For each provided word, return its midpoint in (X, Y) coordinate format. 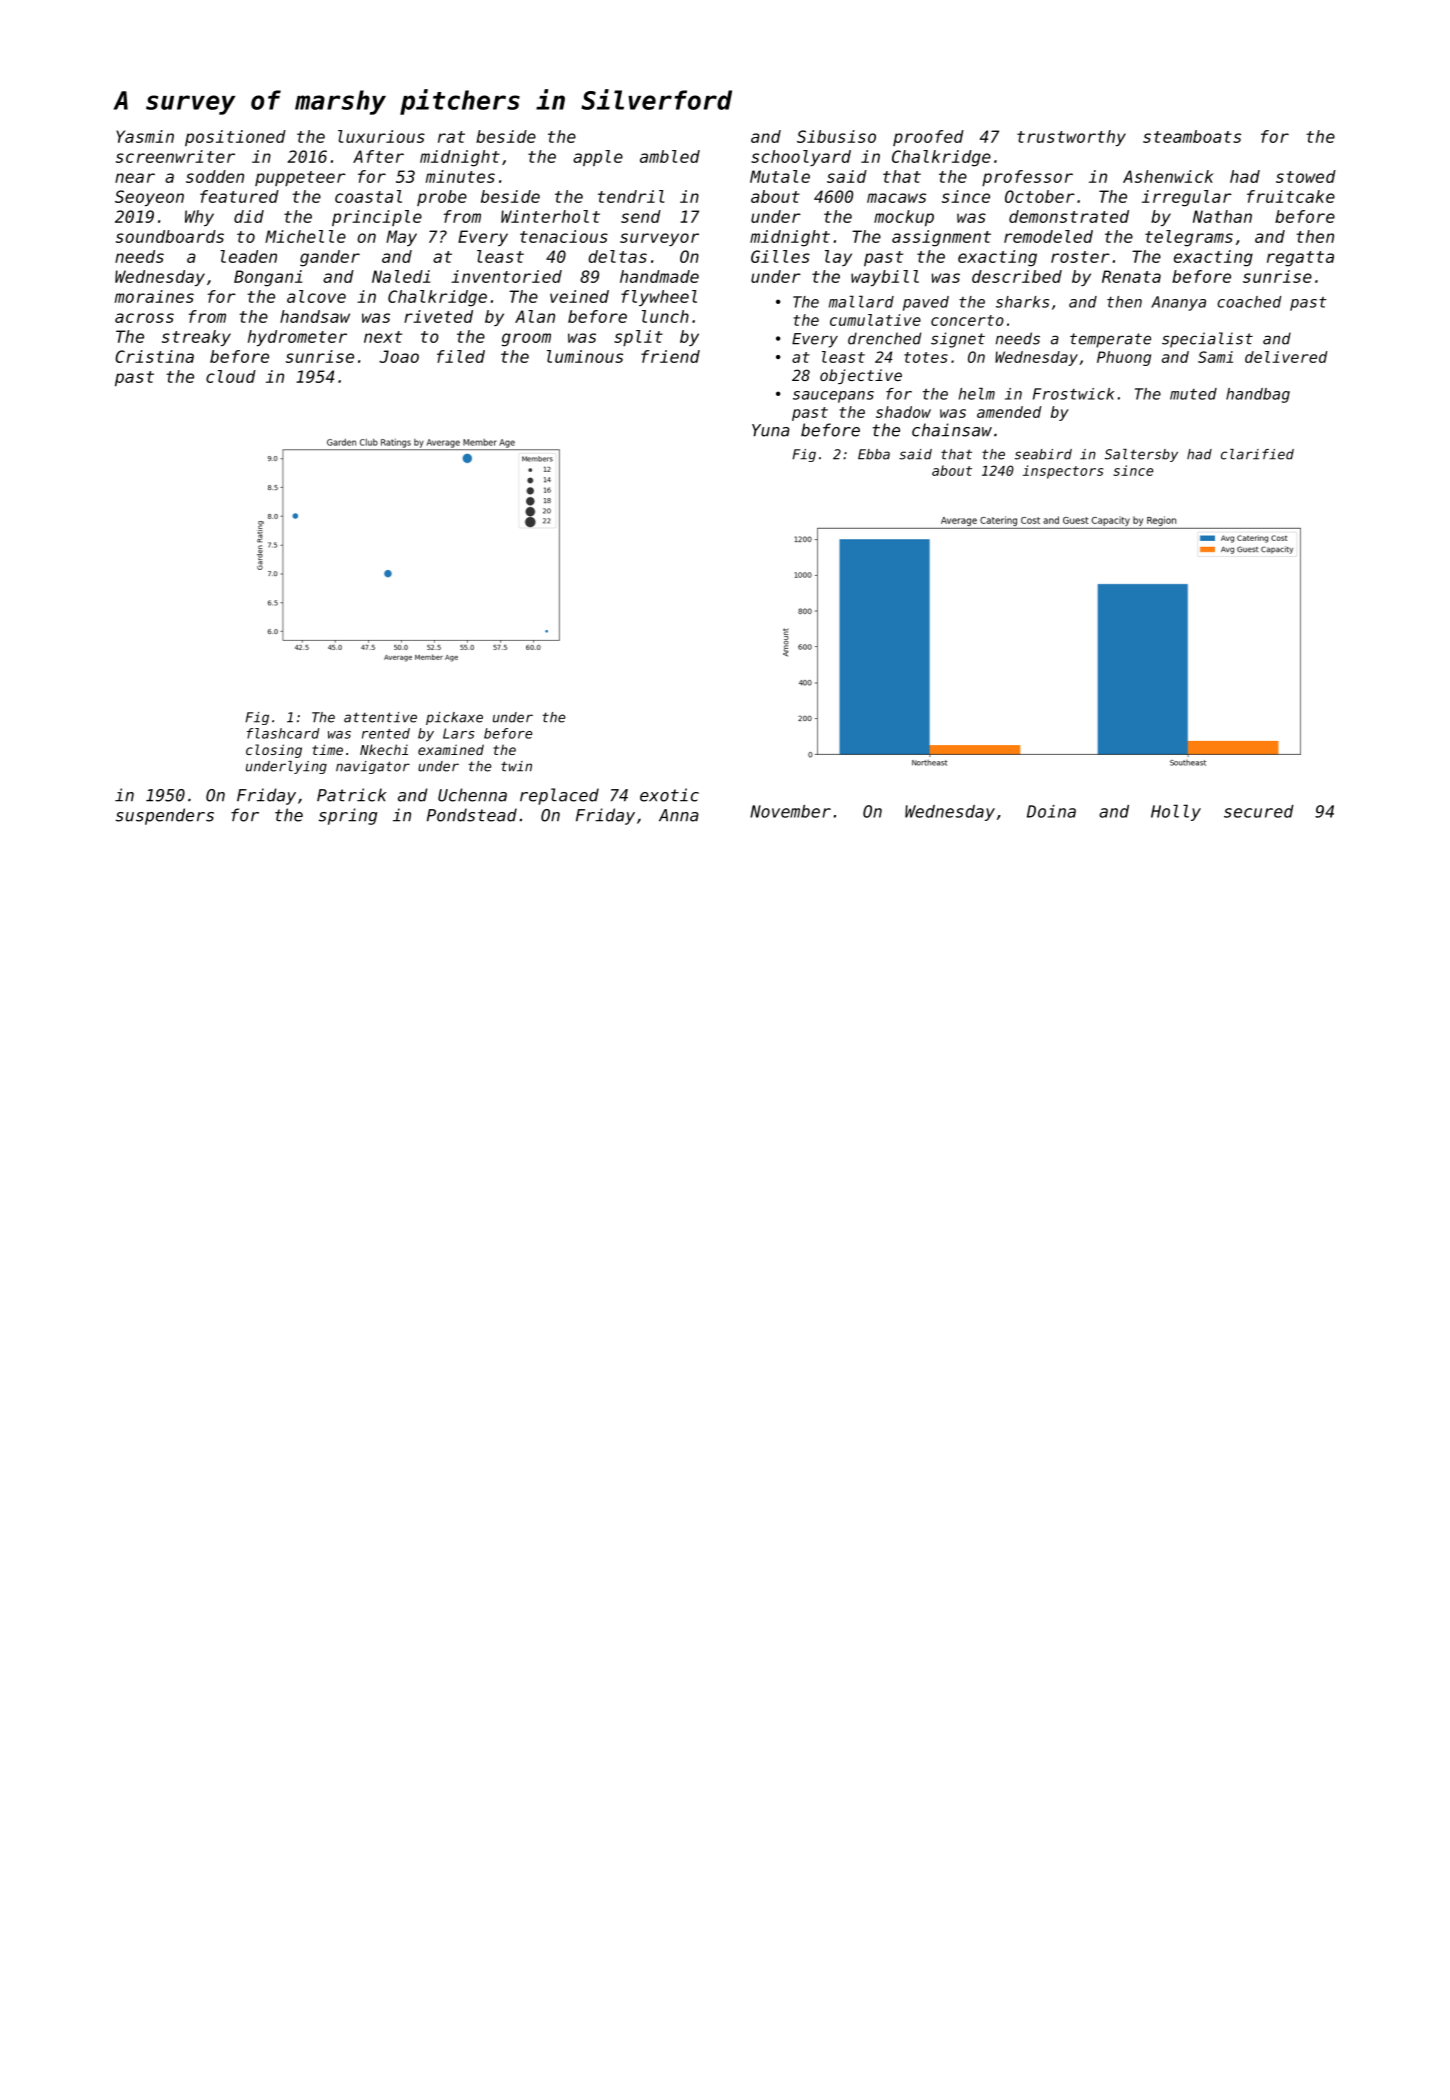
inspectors (1063, 472)
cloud (231, 376)
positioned (235, 138)
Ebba (874, 454)
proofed (928, 138)
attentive (380, 717)
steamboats (1192, 136)
